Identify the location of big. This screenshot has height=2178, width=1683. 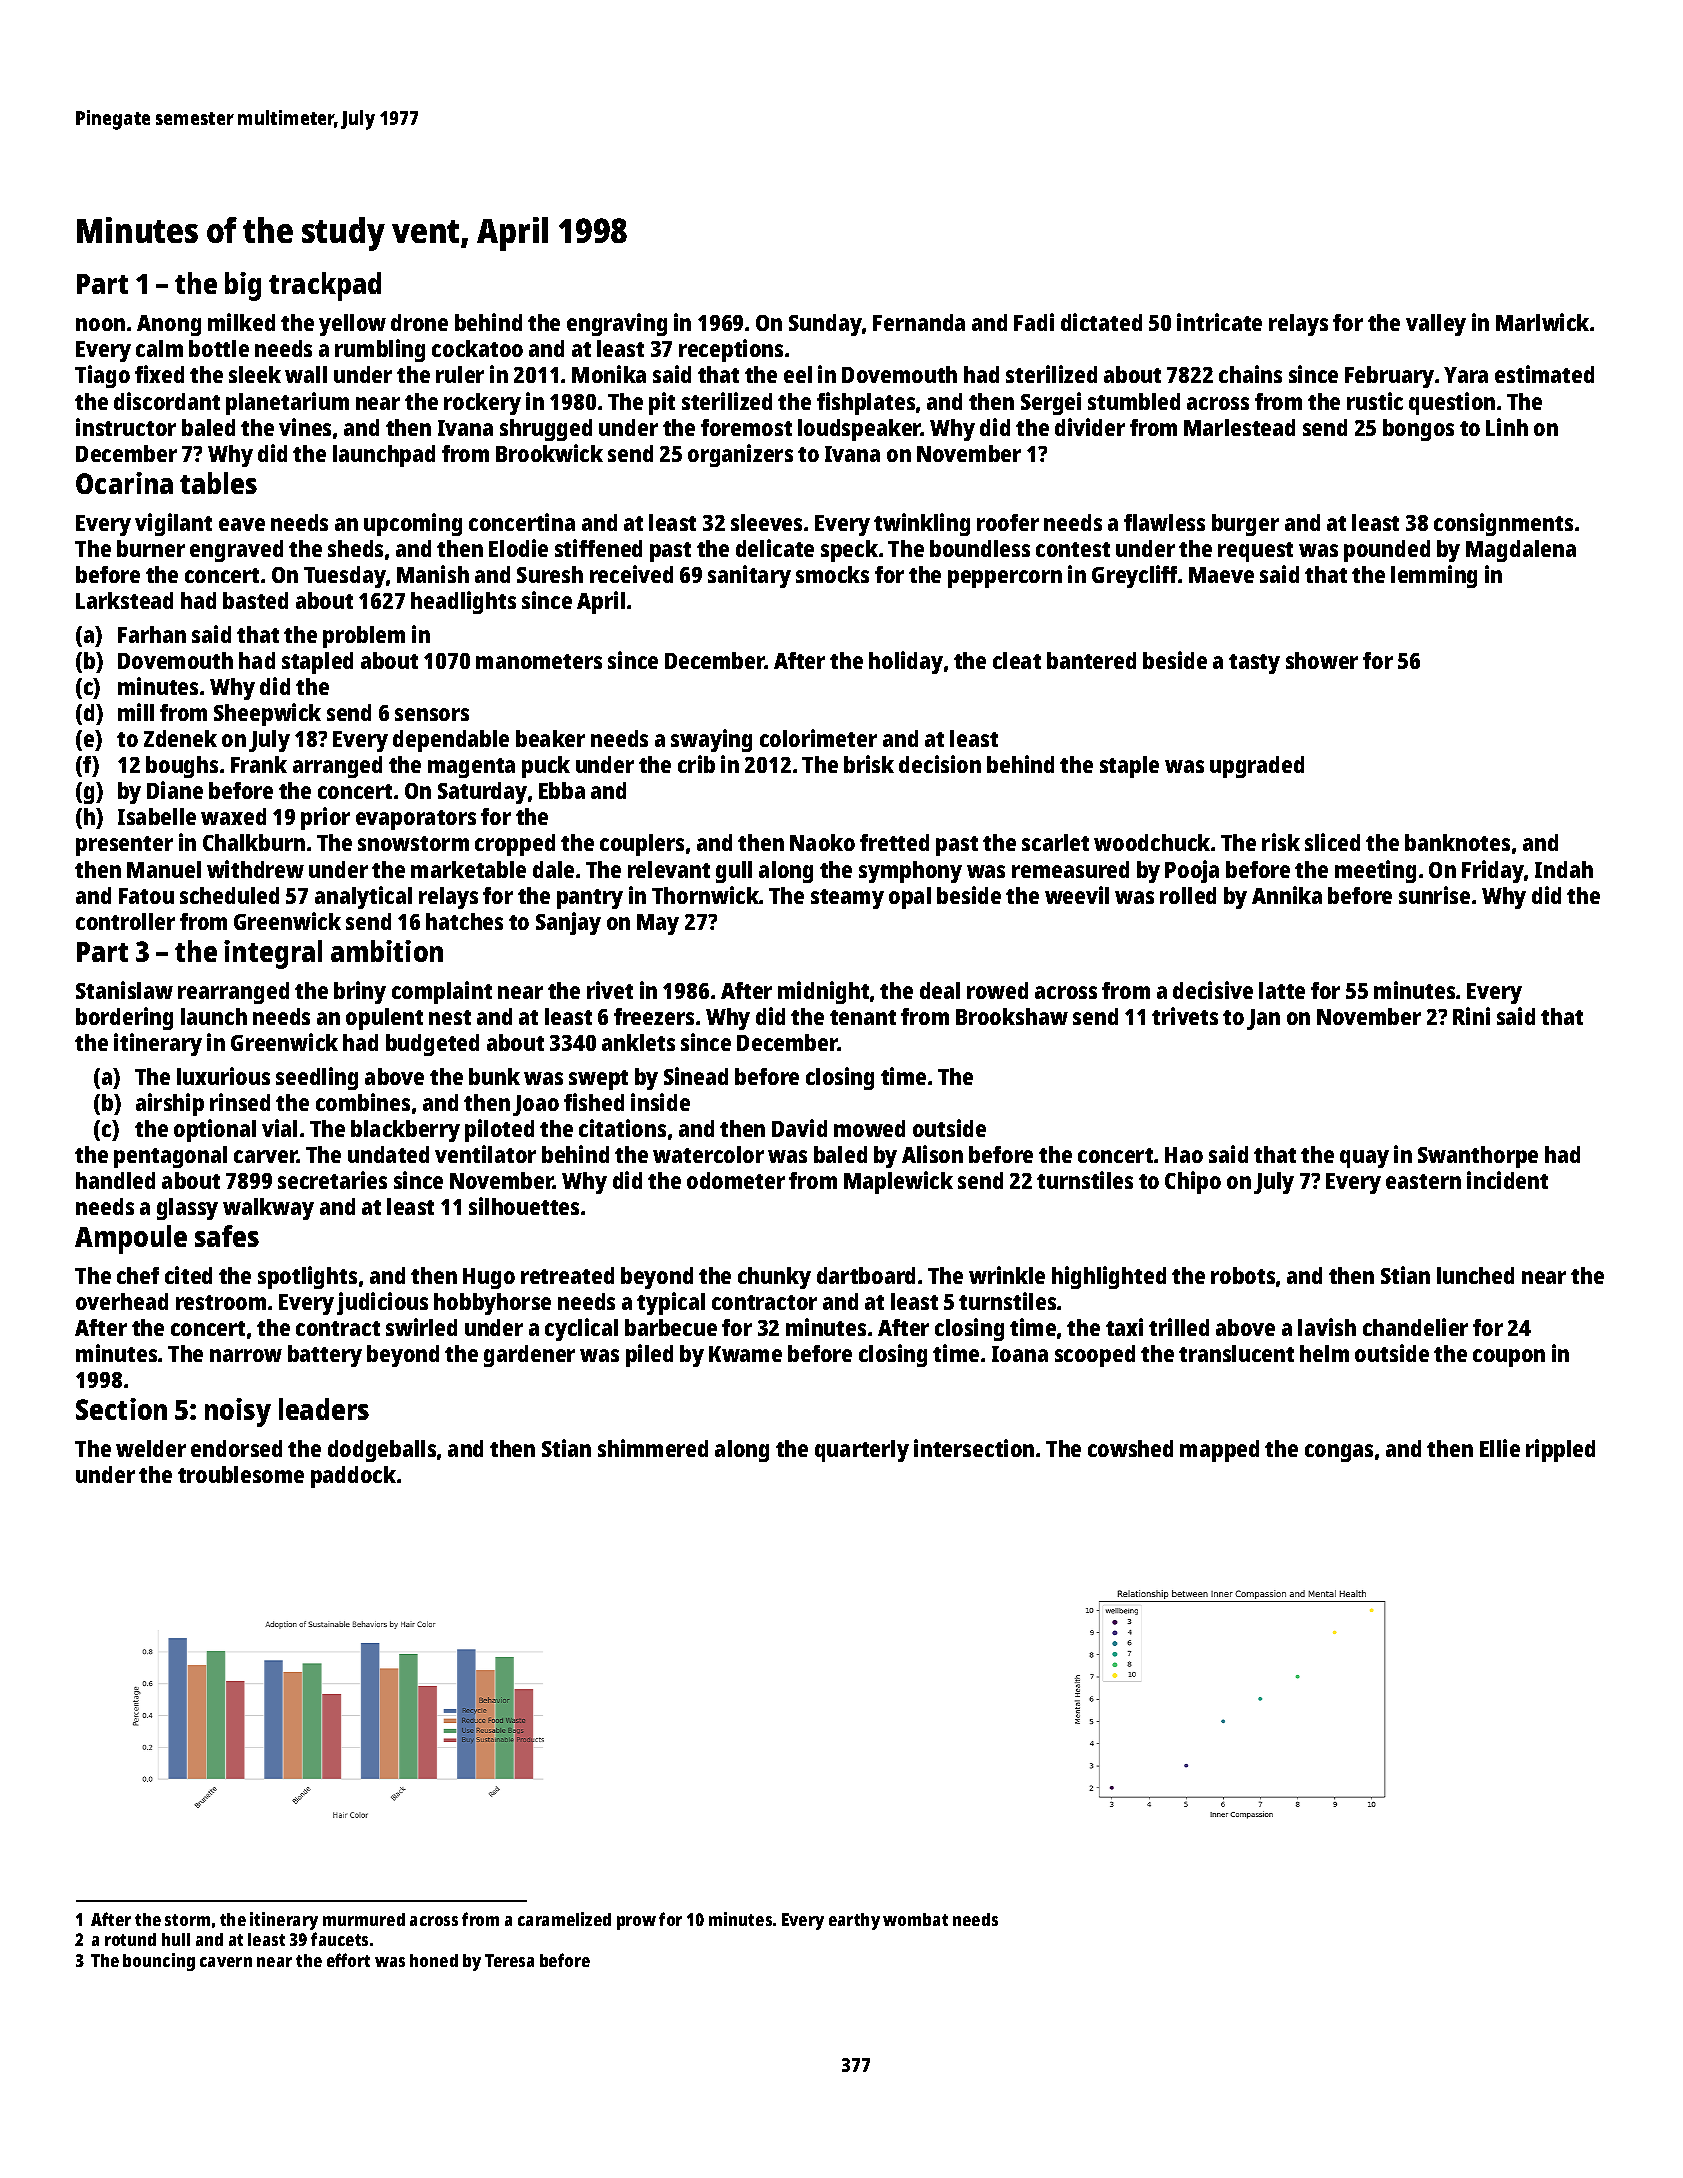
(243, 286).
